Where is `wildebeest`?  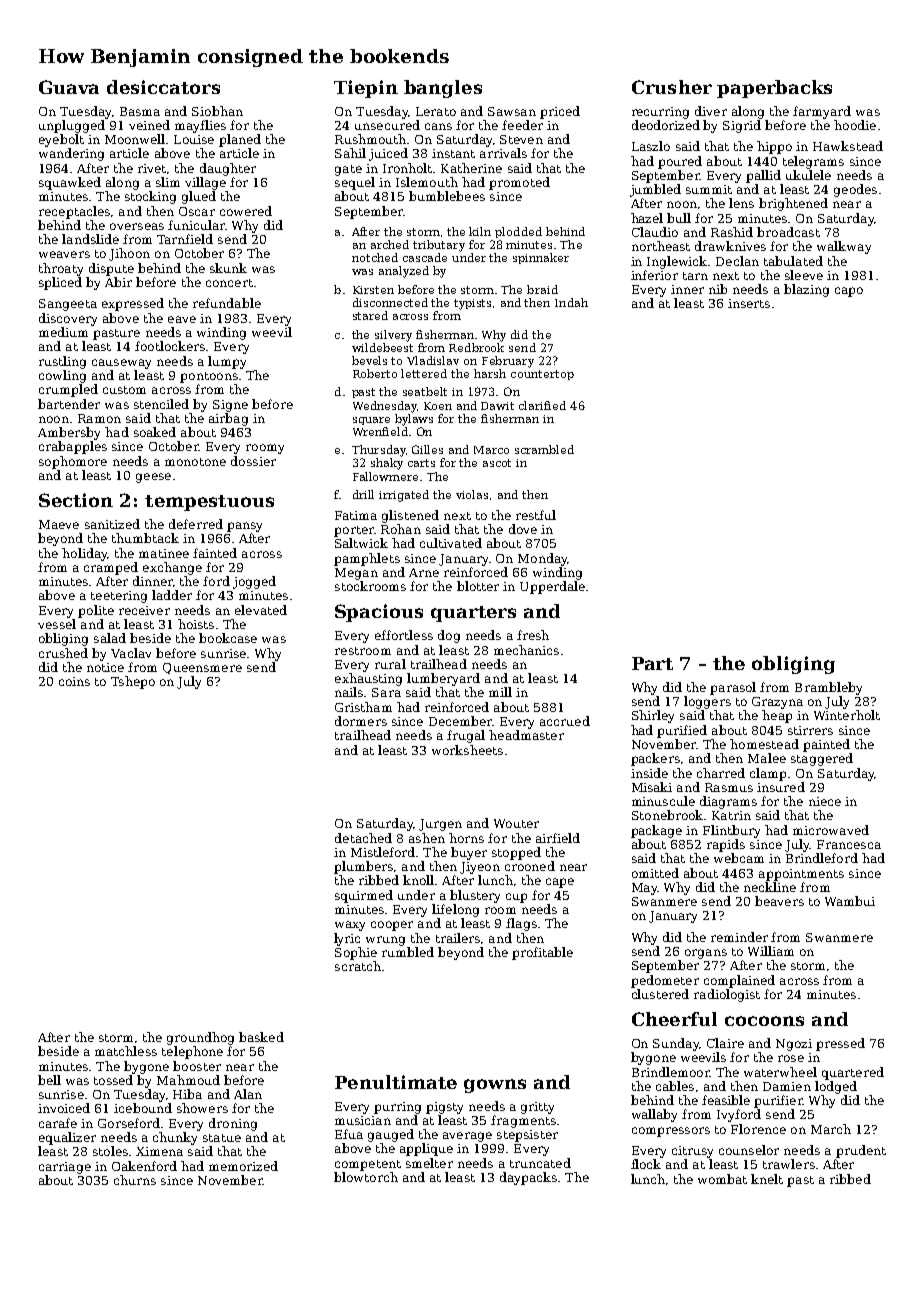 wildebeest is located at coordinates (382, 347).
